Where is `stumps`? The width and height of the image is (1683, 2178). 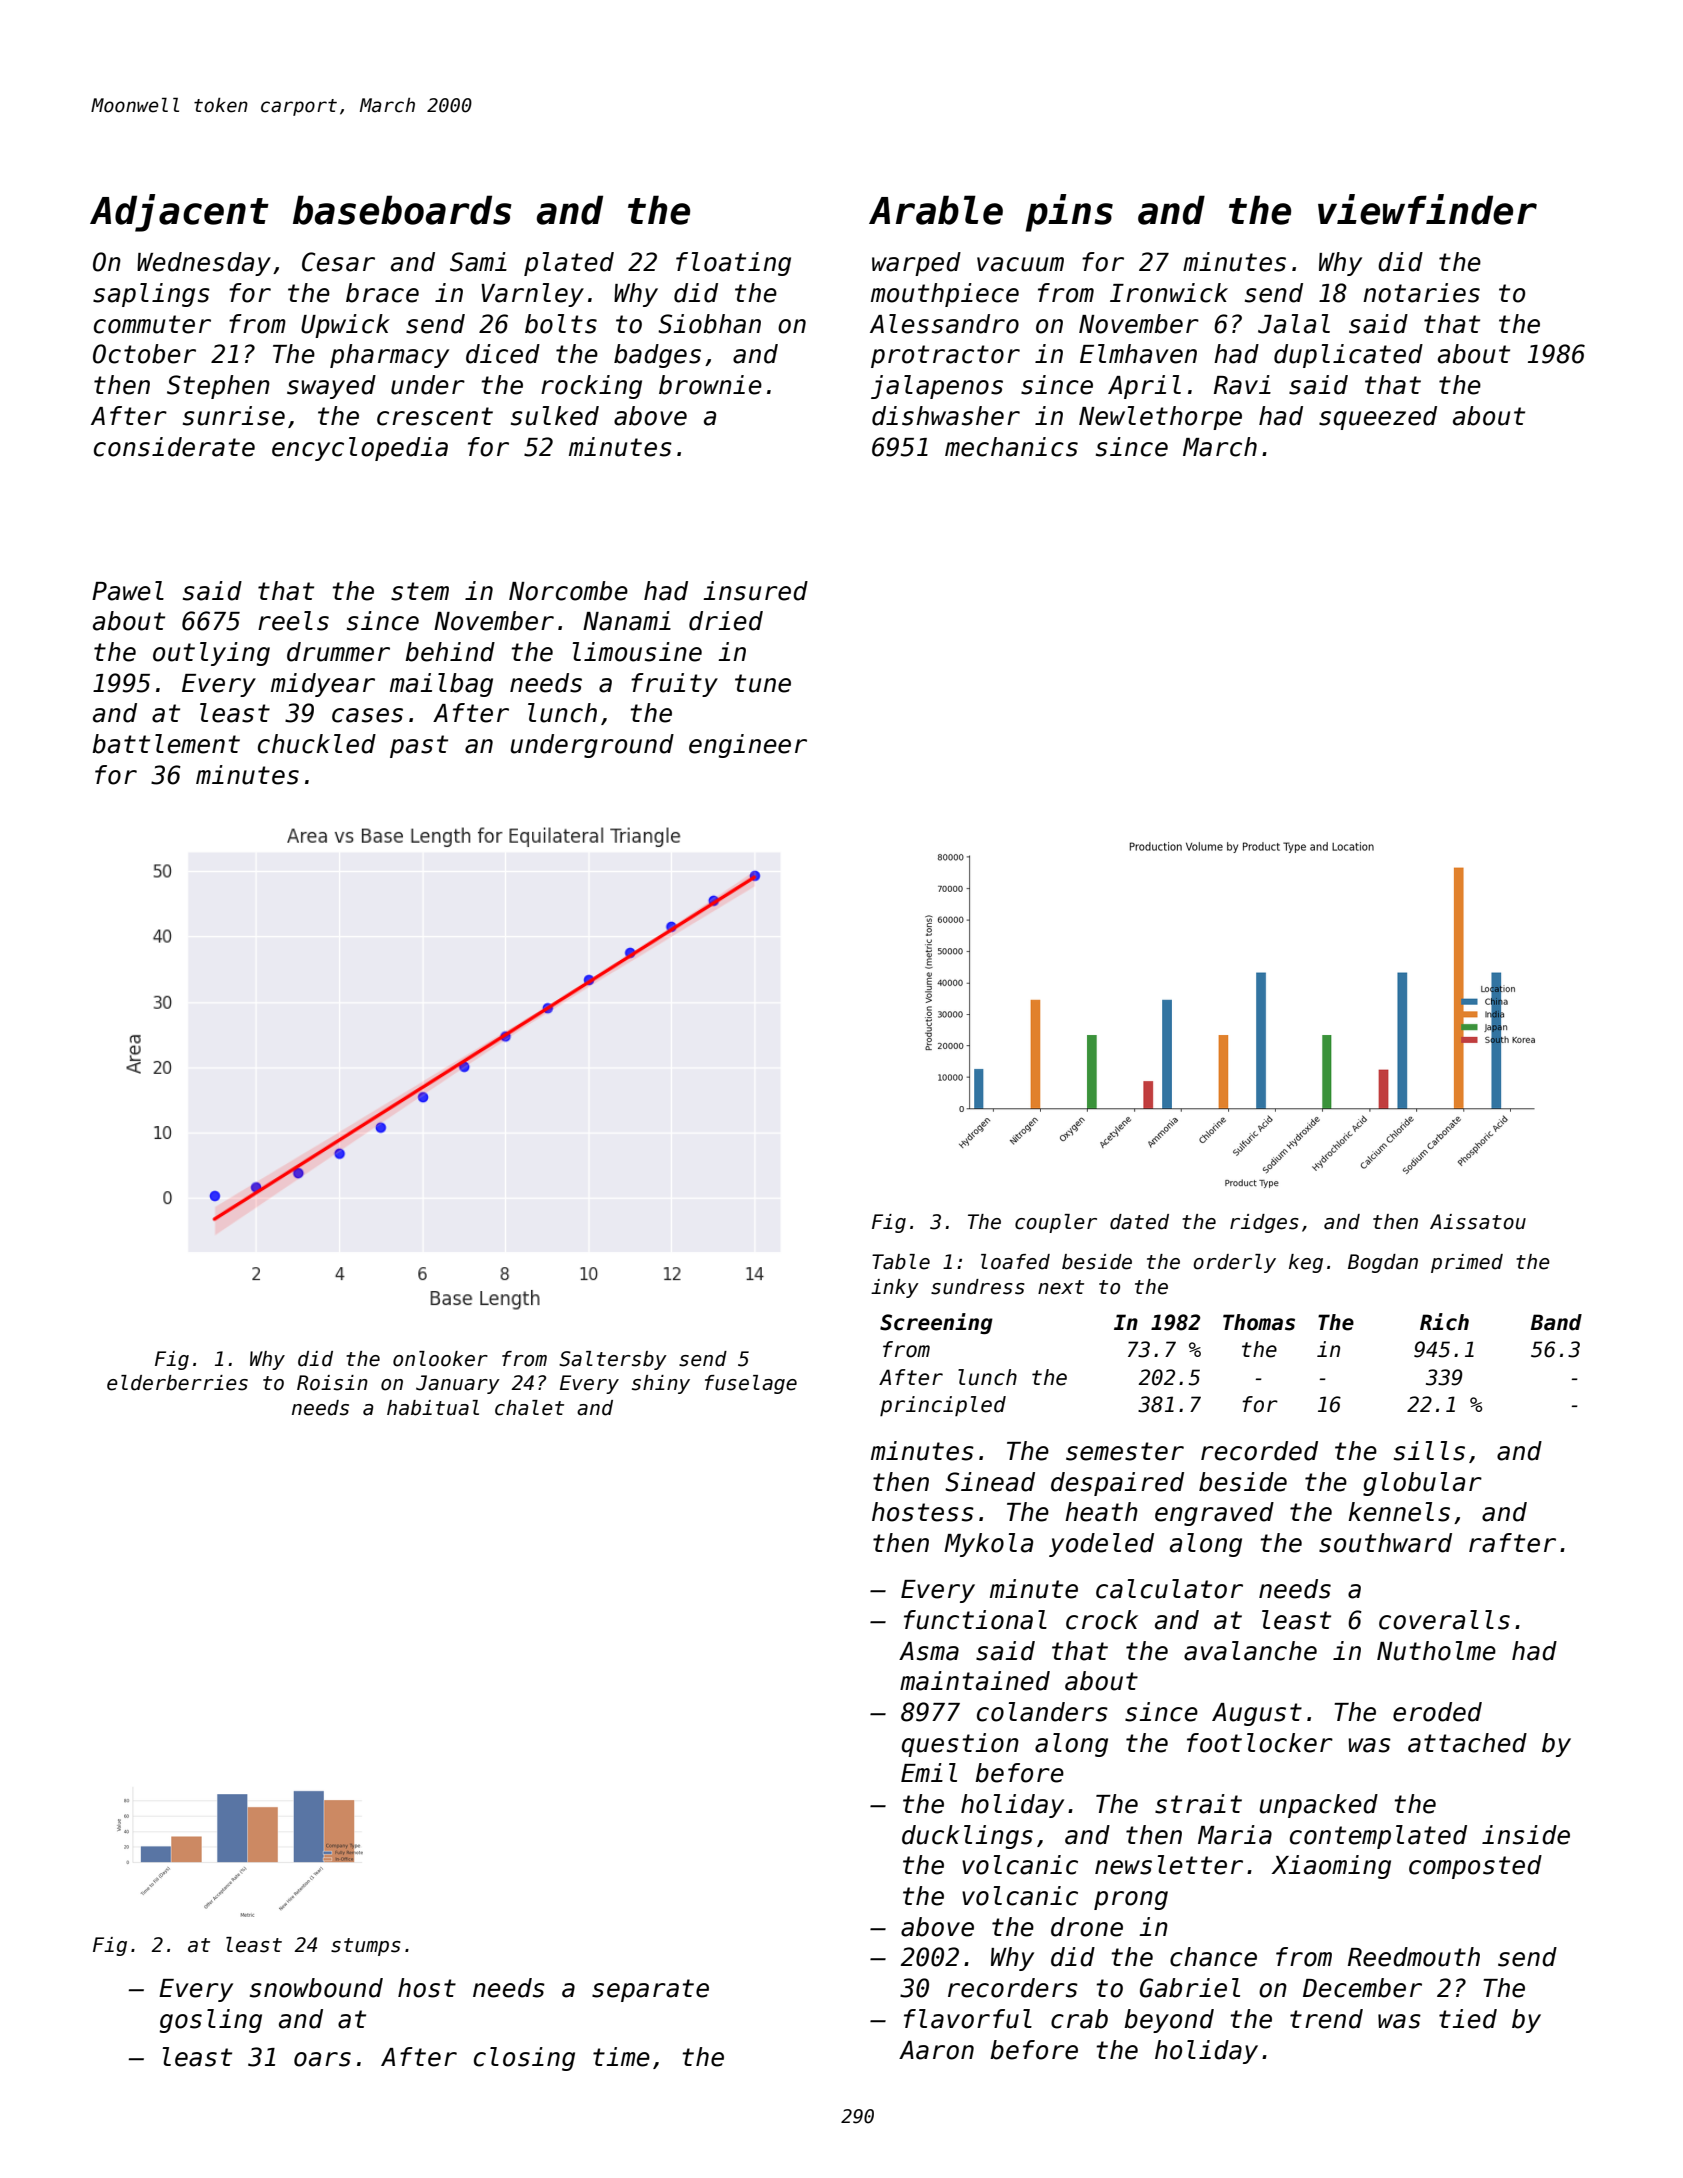
stumps is located at coordinates (366, 1947).
